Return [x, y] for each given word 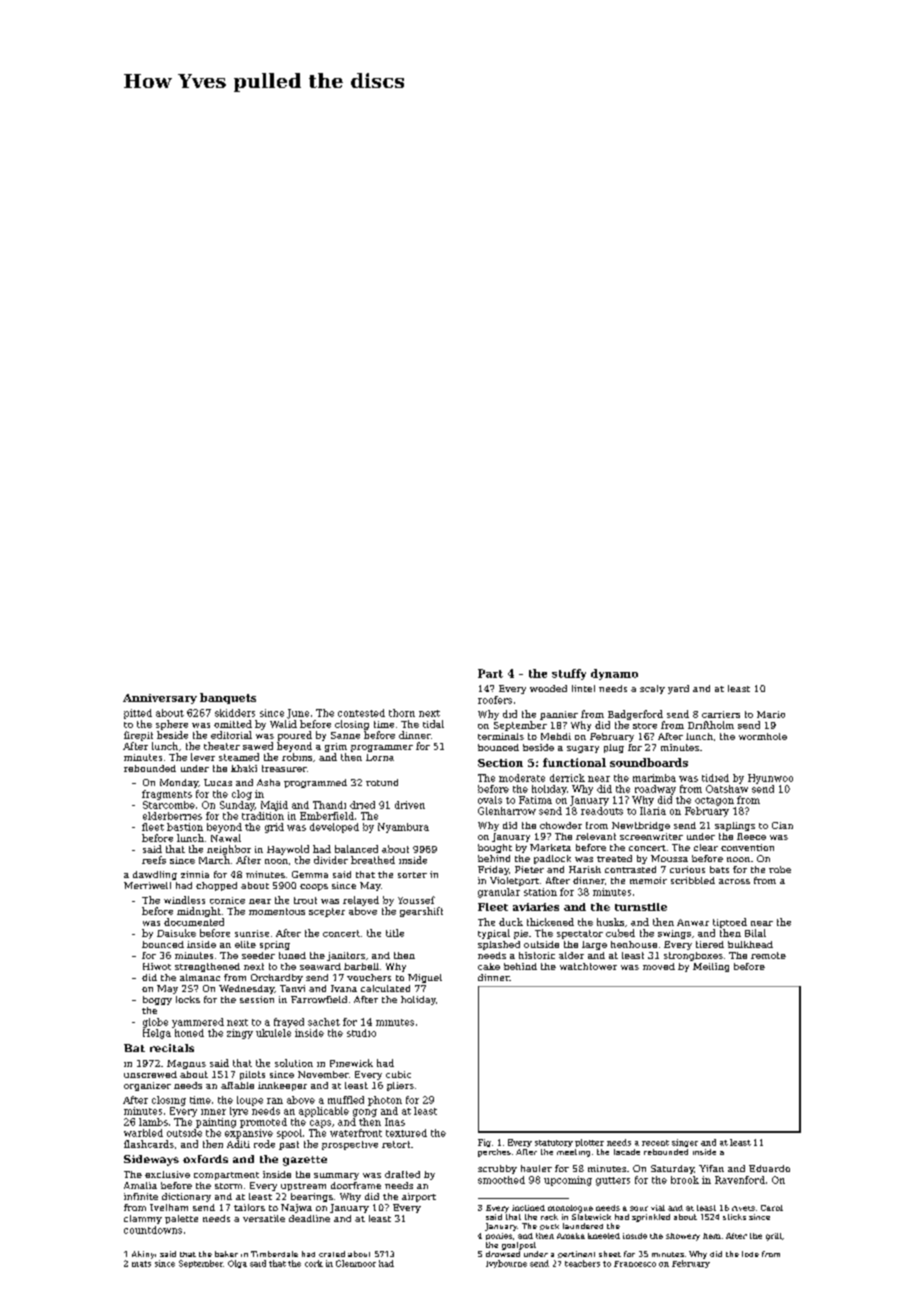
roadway [655, 790]
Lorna [380, 757]
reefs [154, 860]
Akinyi [144, 1255]
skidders [235, 713]
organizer [147, 1086]
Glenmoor [356, 1263]
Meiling [711, 967]
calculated [385, 988]
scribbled [693, 880]
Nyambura [403, 828]
